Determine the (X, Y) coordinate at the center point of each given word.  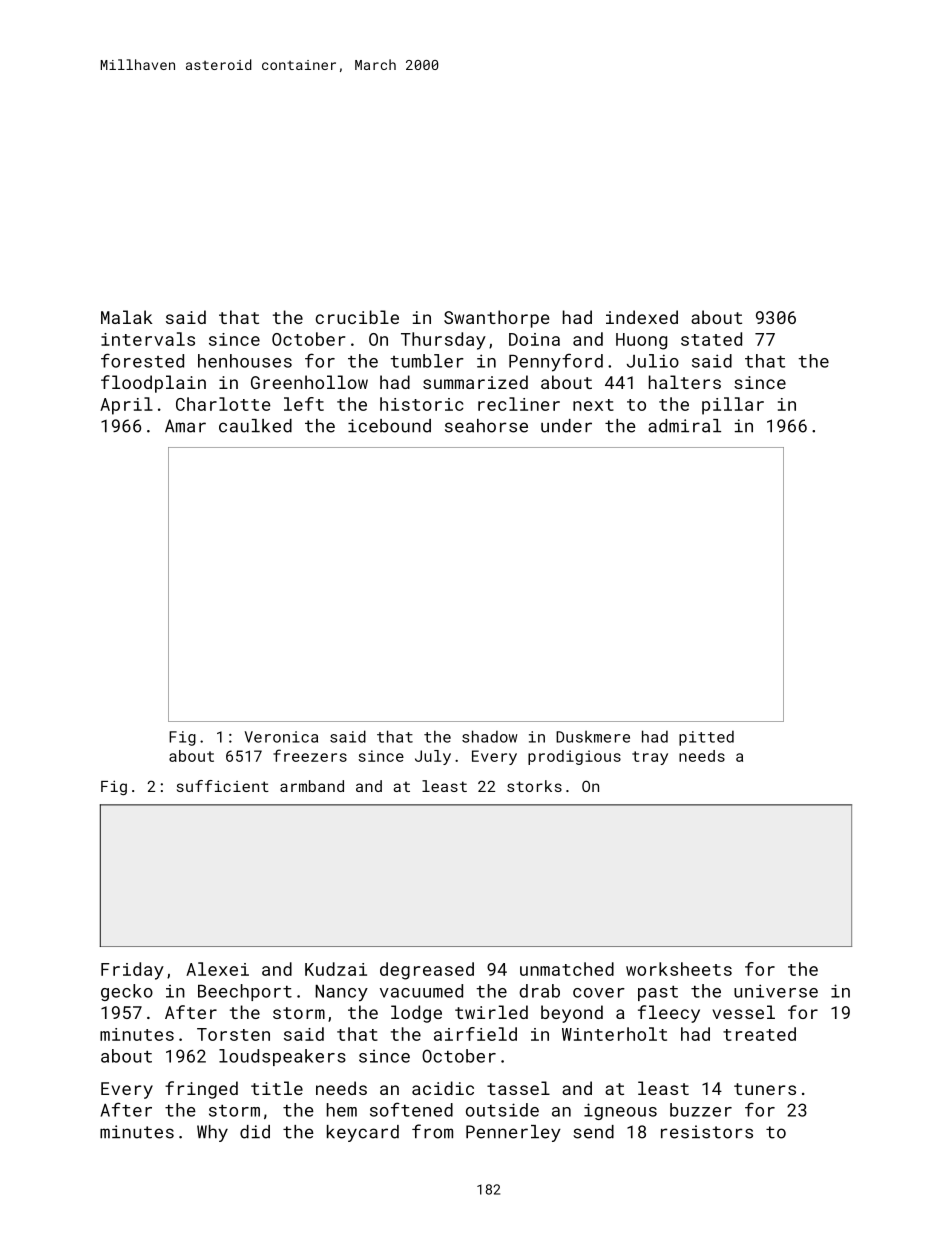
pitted (706, 738)
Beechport (245, 992)
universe (776, 991)
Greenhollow (309, 382)
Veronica (281, 737)
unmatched (567, 969)
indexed (642, 317)
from (432, 1131)
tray (650, 758)
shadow (490, 736)
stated (711, 339)
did (255, 1132)
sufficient (223, 786)
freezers (310, 755)
